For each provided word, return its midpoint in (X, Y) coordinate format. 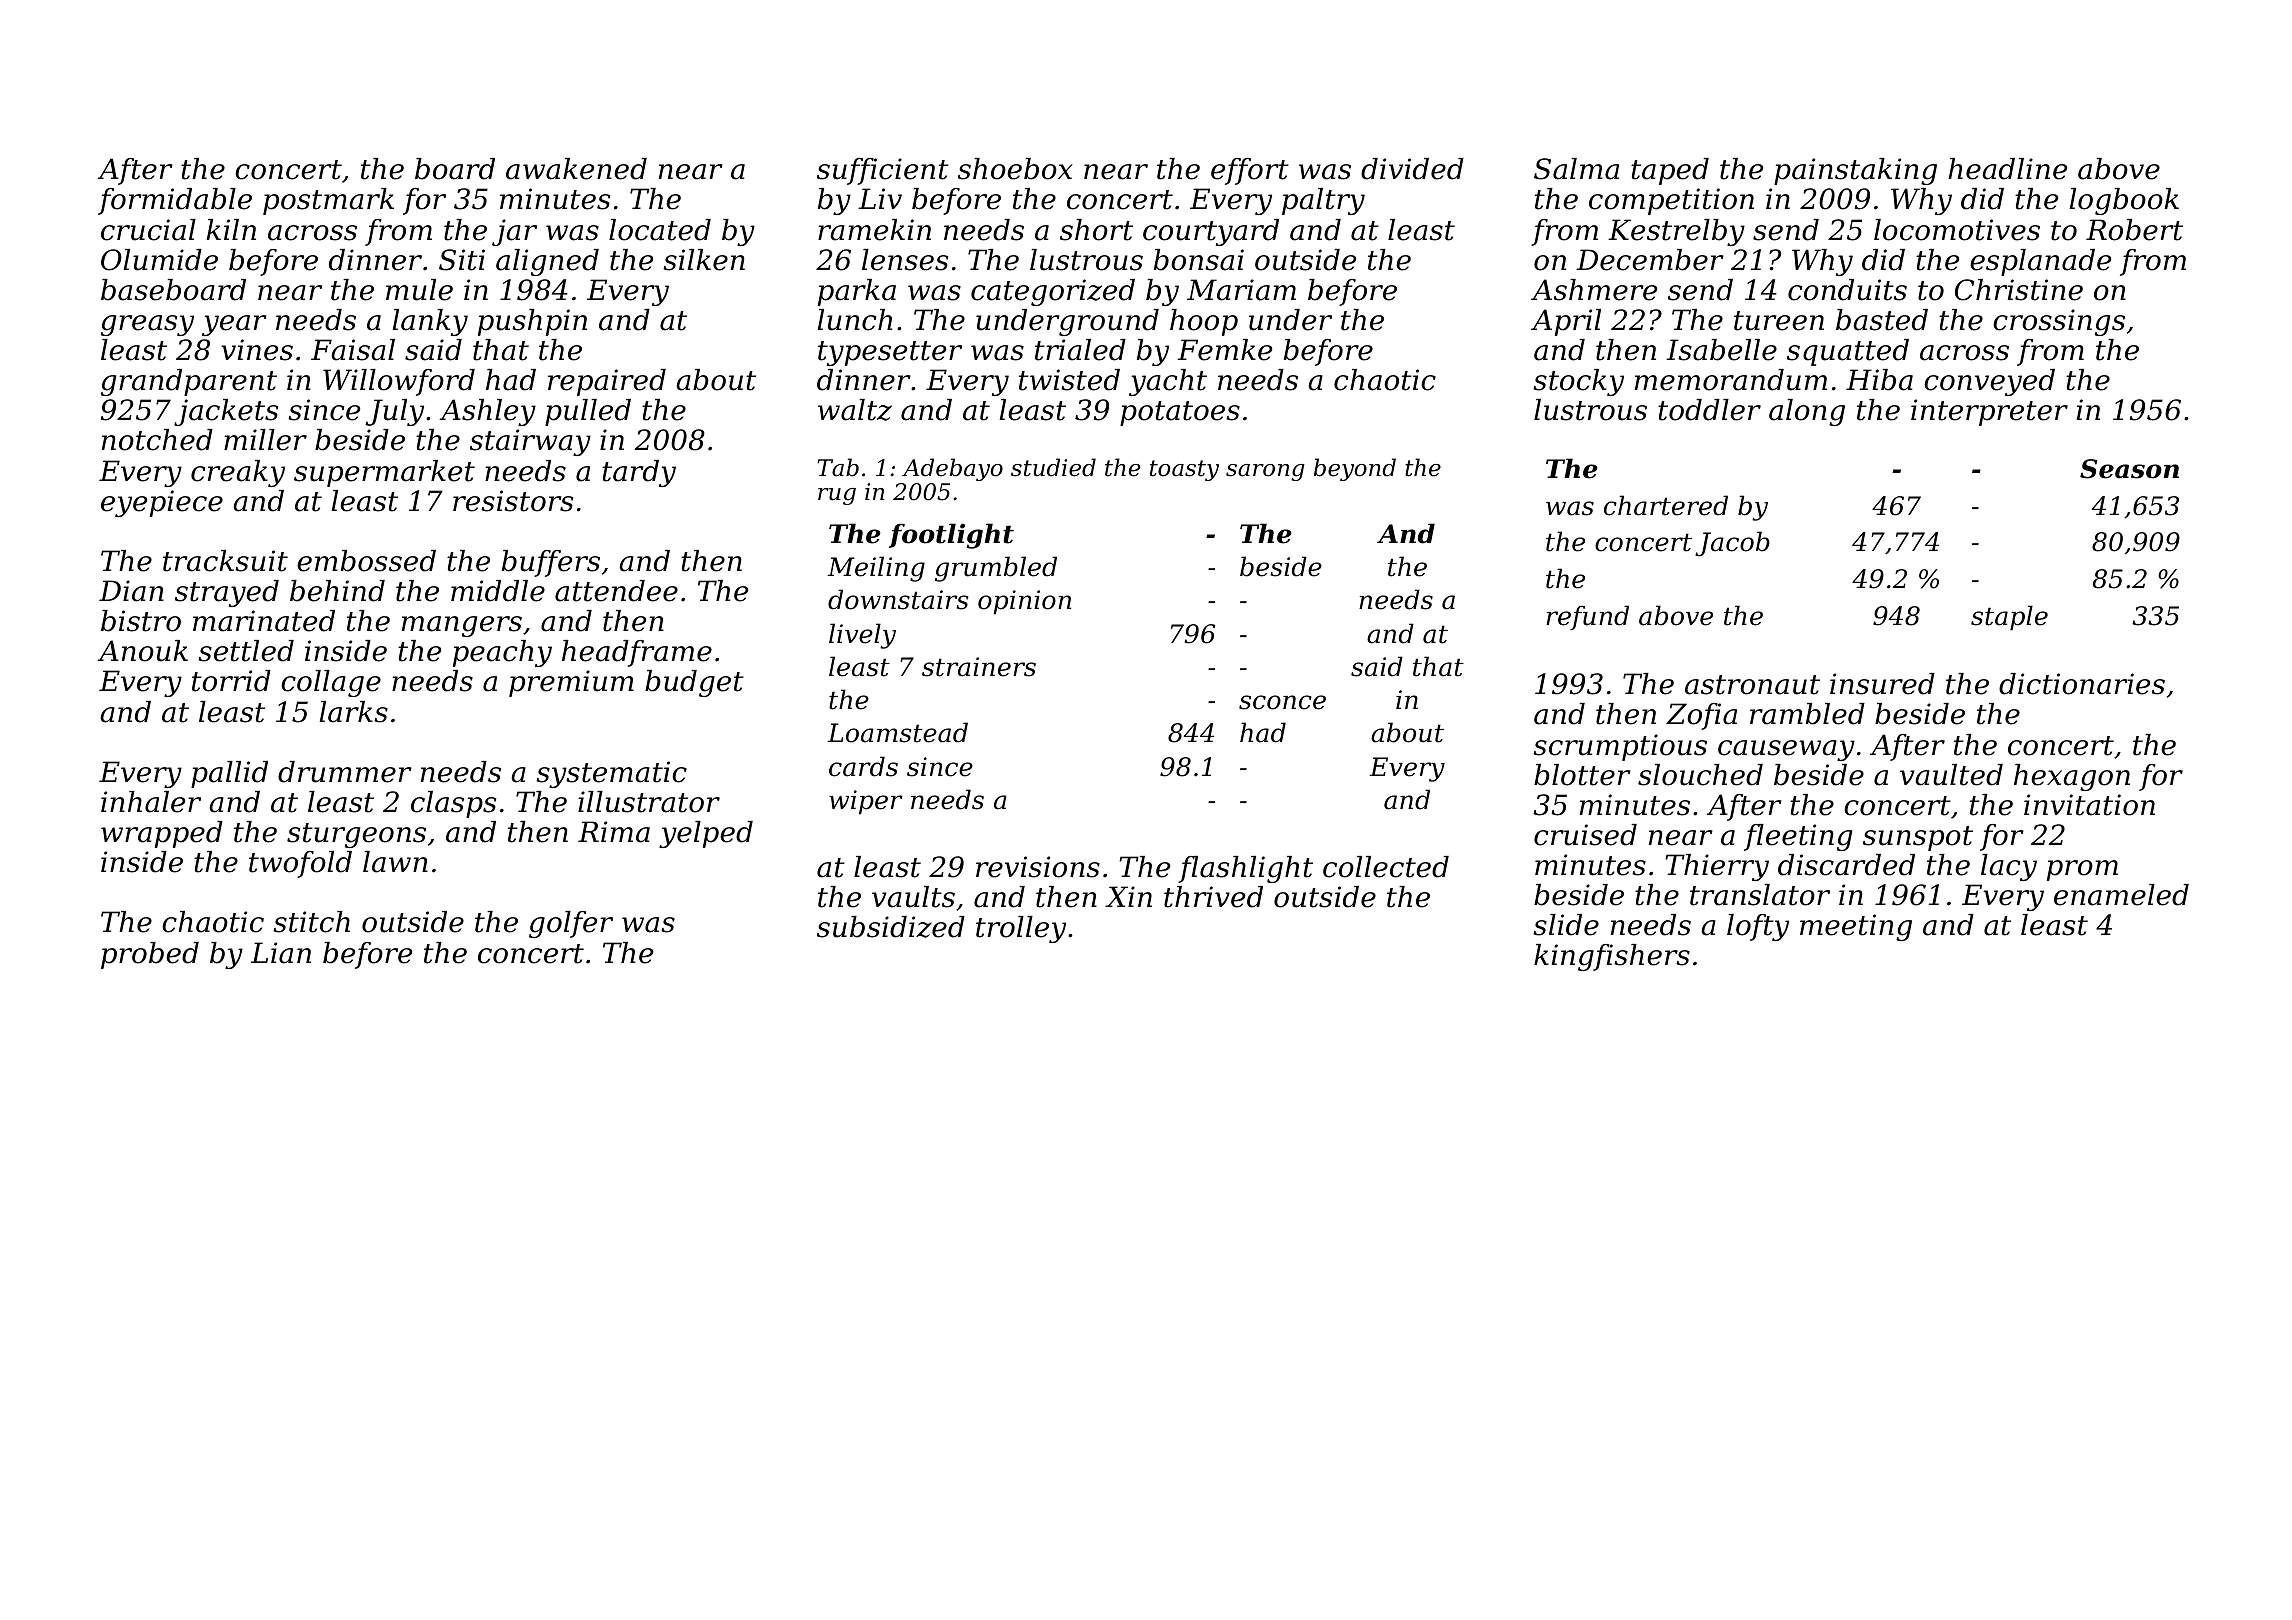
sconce (1282, 702)
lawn (395, 862)
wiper (866, 802)
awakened (576, 169)
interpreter (1989, 412)
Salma (1576, 169)
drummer (345, 772)
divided (1412, 169)
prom (2082, 870)
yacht (1168, 382)
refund (1587, 617)
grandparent (189, 382)
